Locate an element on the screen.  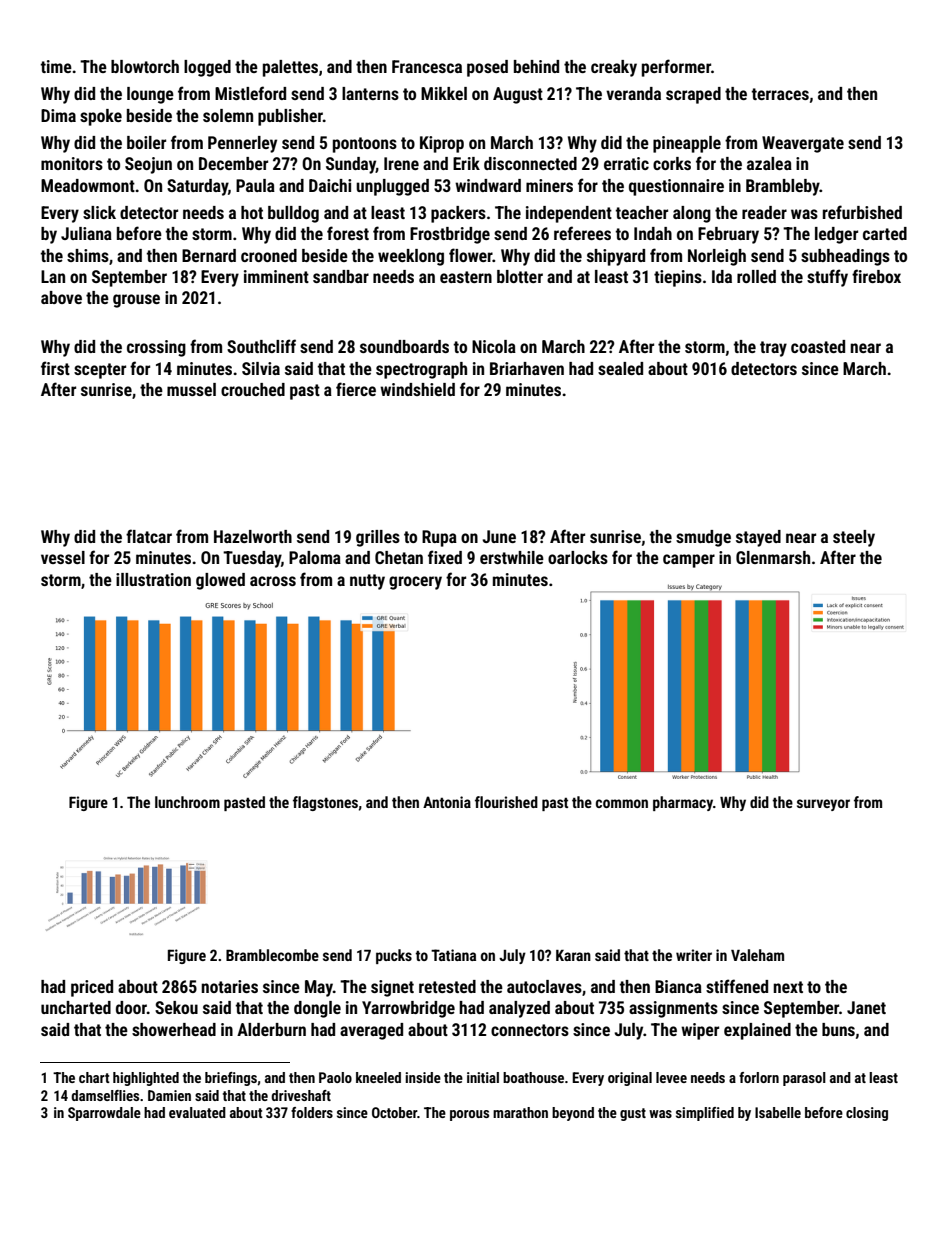
Briarhaven is located at coordinates (527, 368).
